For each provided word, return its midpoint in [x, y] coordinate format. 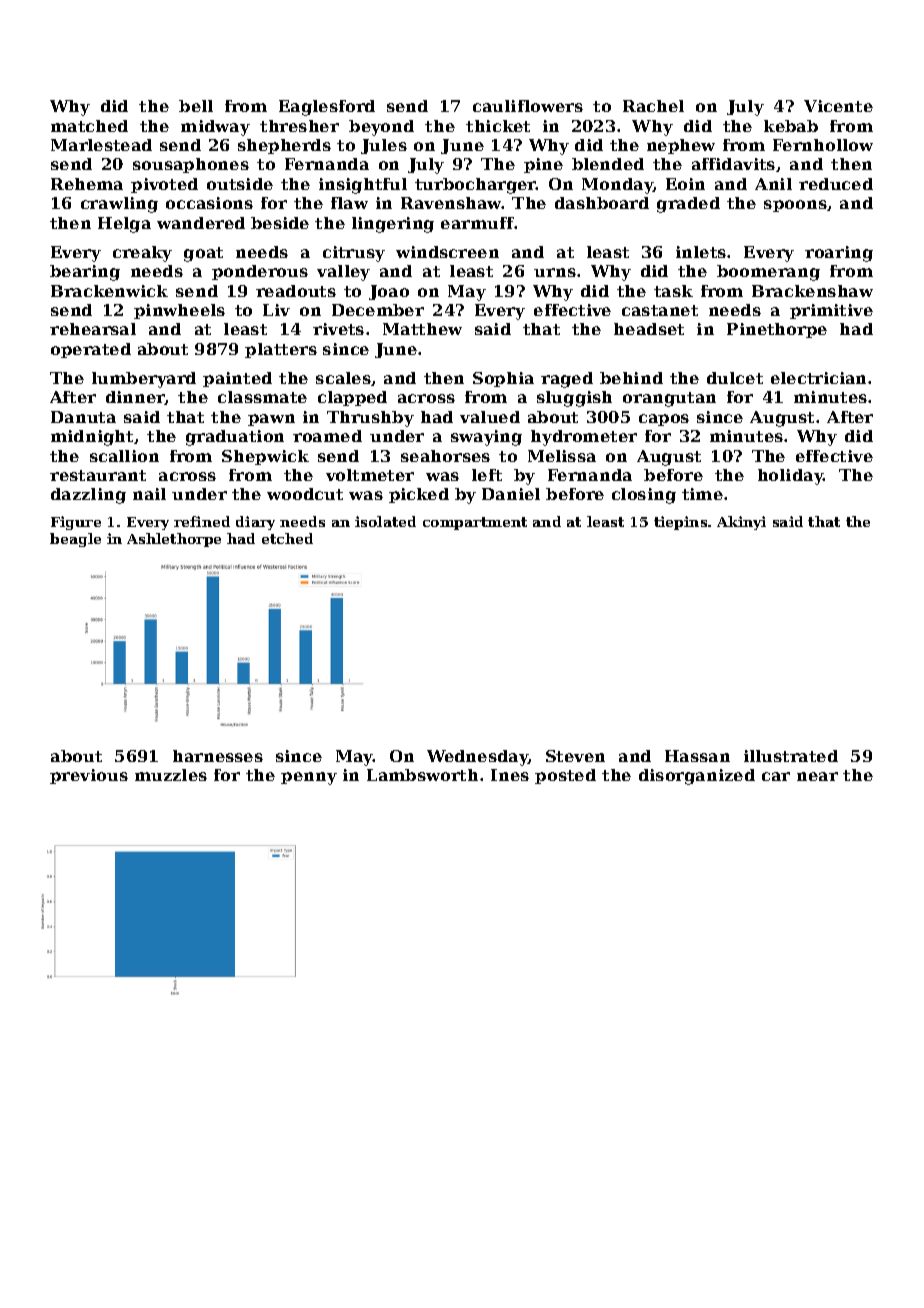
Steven [575, 756]
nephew [681, 146]
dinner [135, 398]
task [673, 291]
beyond [381, 128]
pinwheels [179, 311]
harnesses [218, 756]
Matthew [422, 329]
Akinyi [741, 523]
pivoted [164, 185]
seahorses [445, 456]
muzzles [171, 775]
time [702, 494]
